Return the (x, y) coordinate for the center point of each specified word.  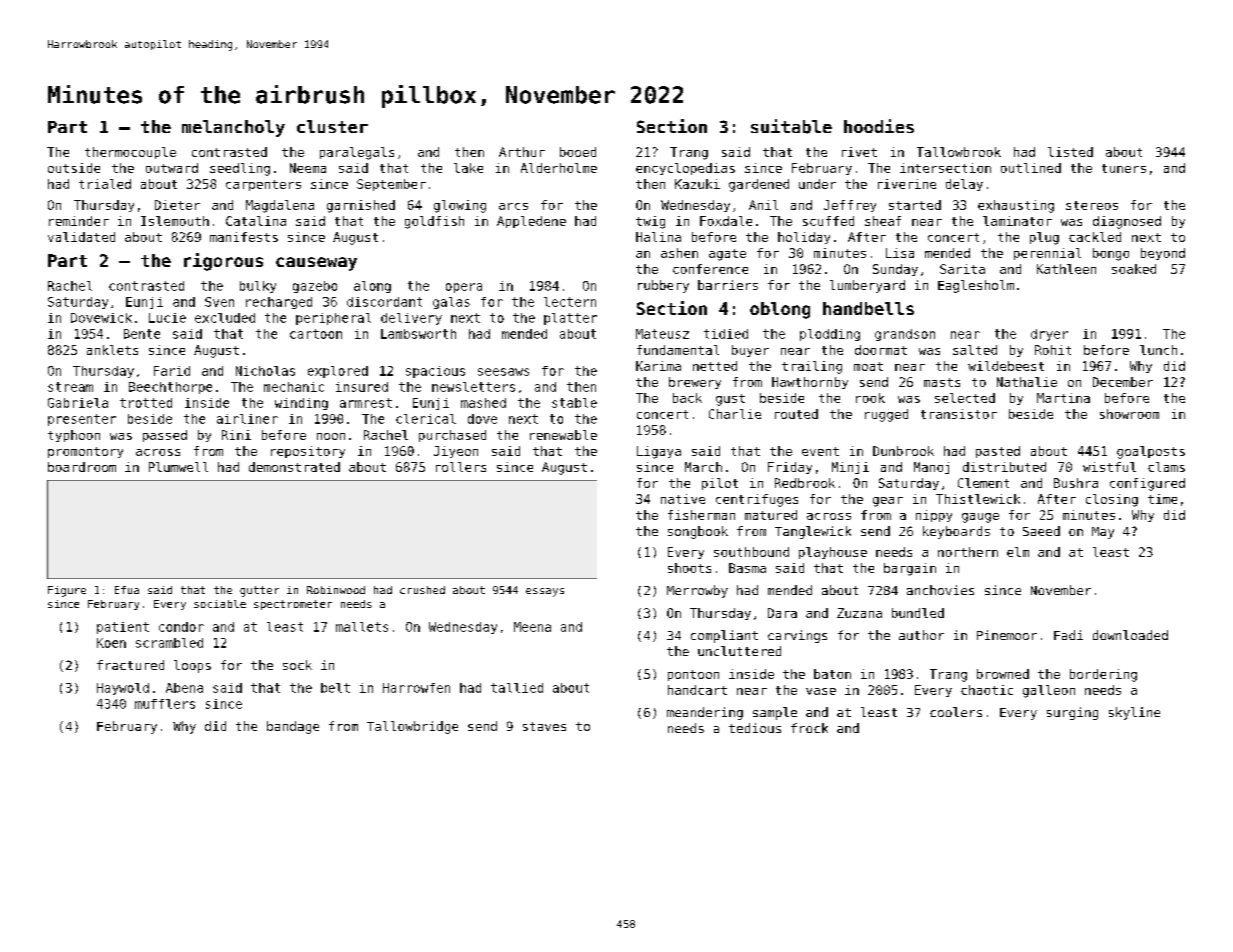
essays (545, 592)
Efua (127, 590)
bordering (1103, 675)
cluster (332, 126)
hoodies (879, 126)
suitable (791, 126)
